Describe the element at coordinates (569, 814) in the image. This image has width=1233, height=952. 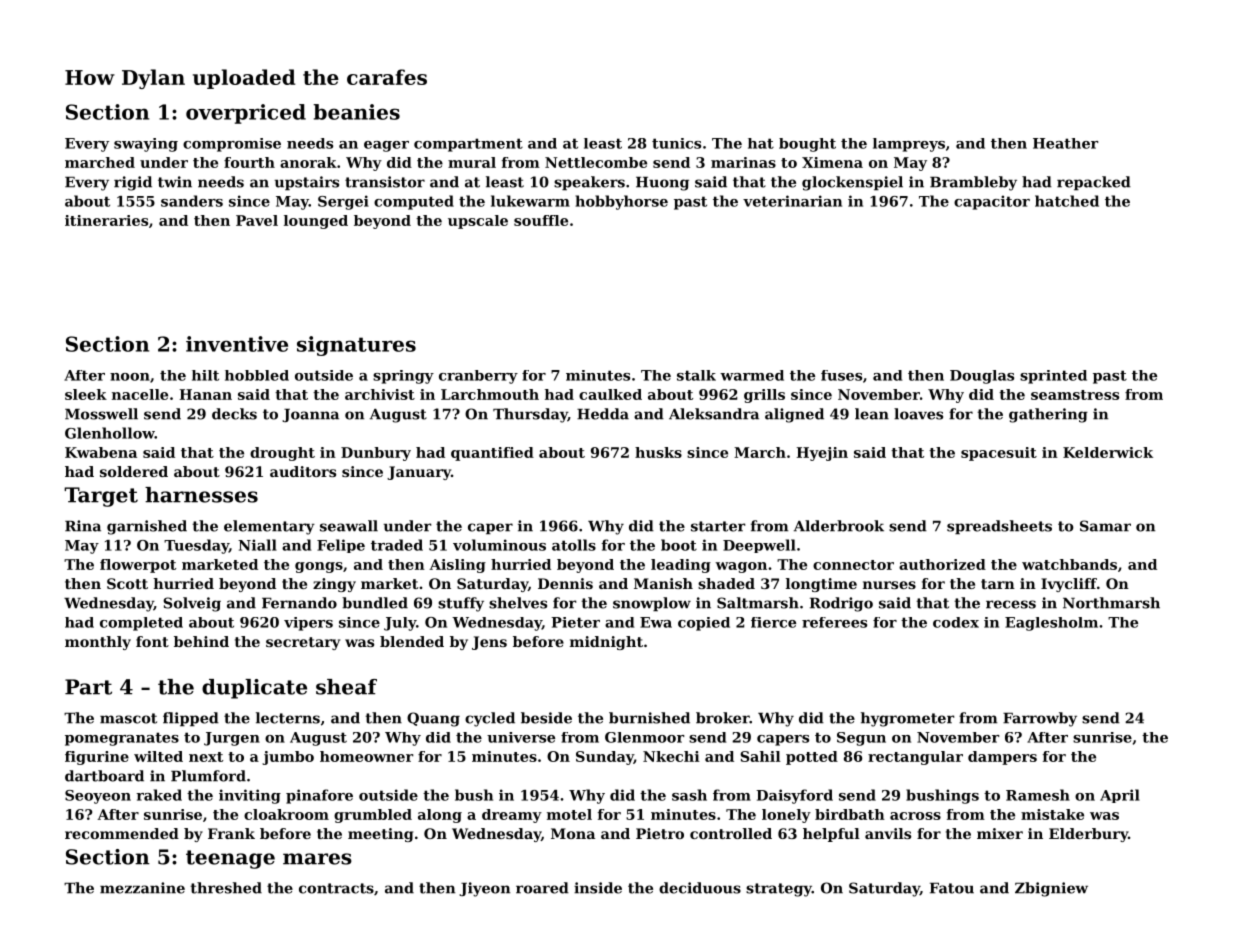
I see `motel` at that location.
